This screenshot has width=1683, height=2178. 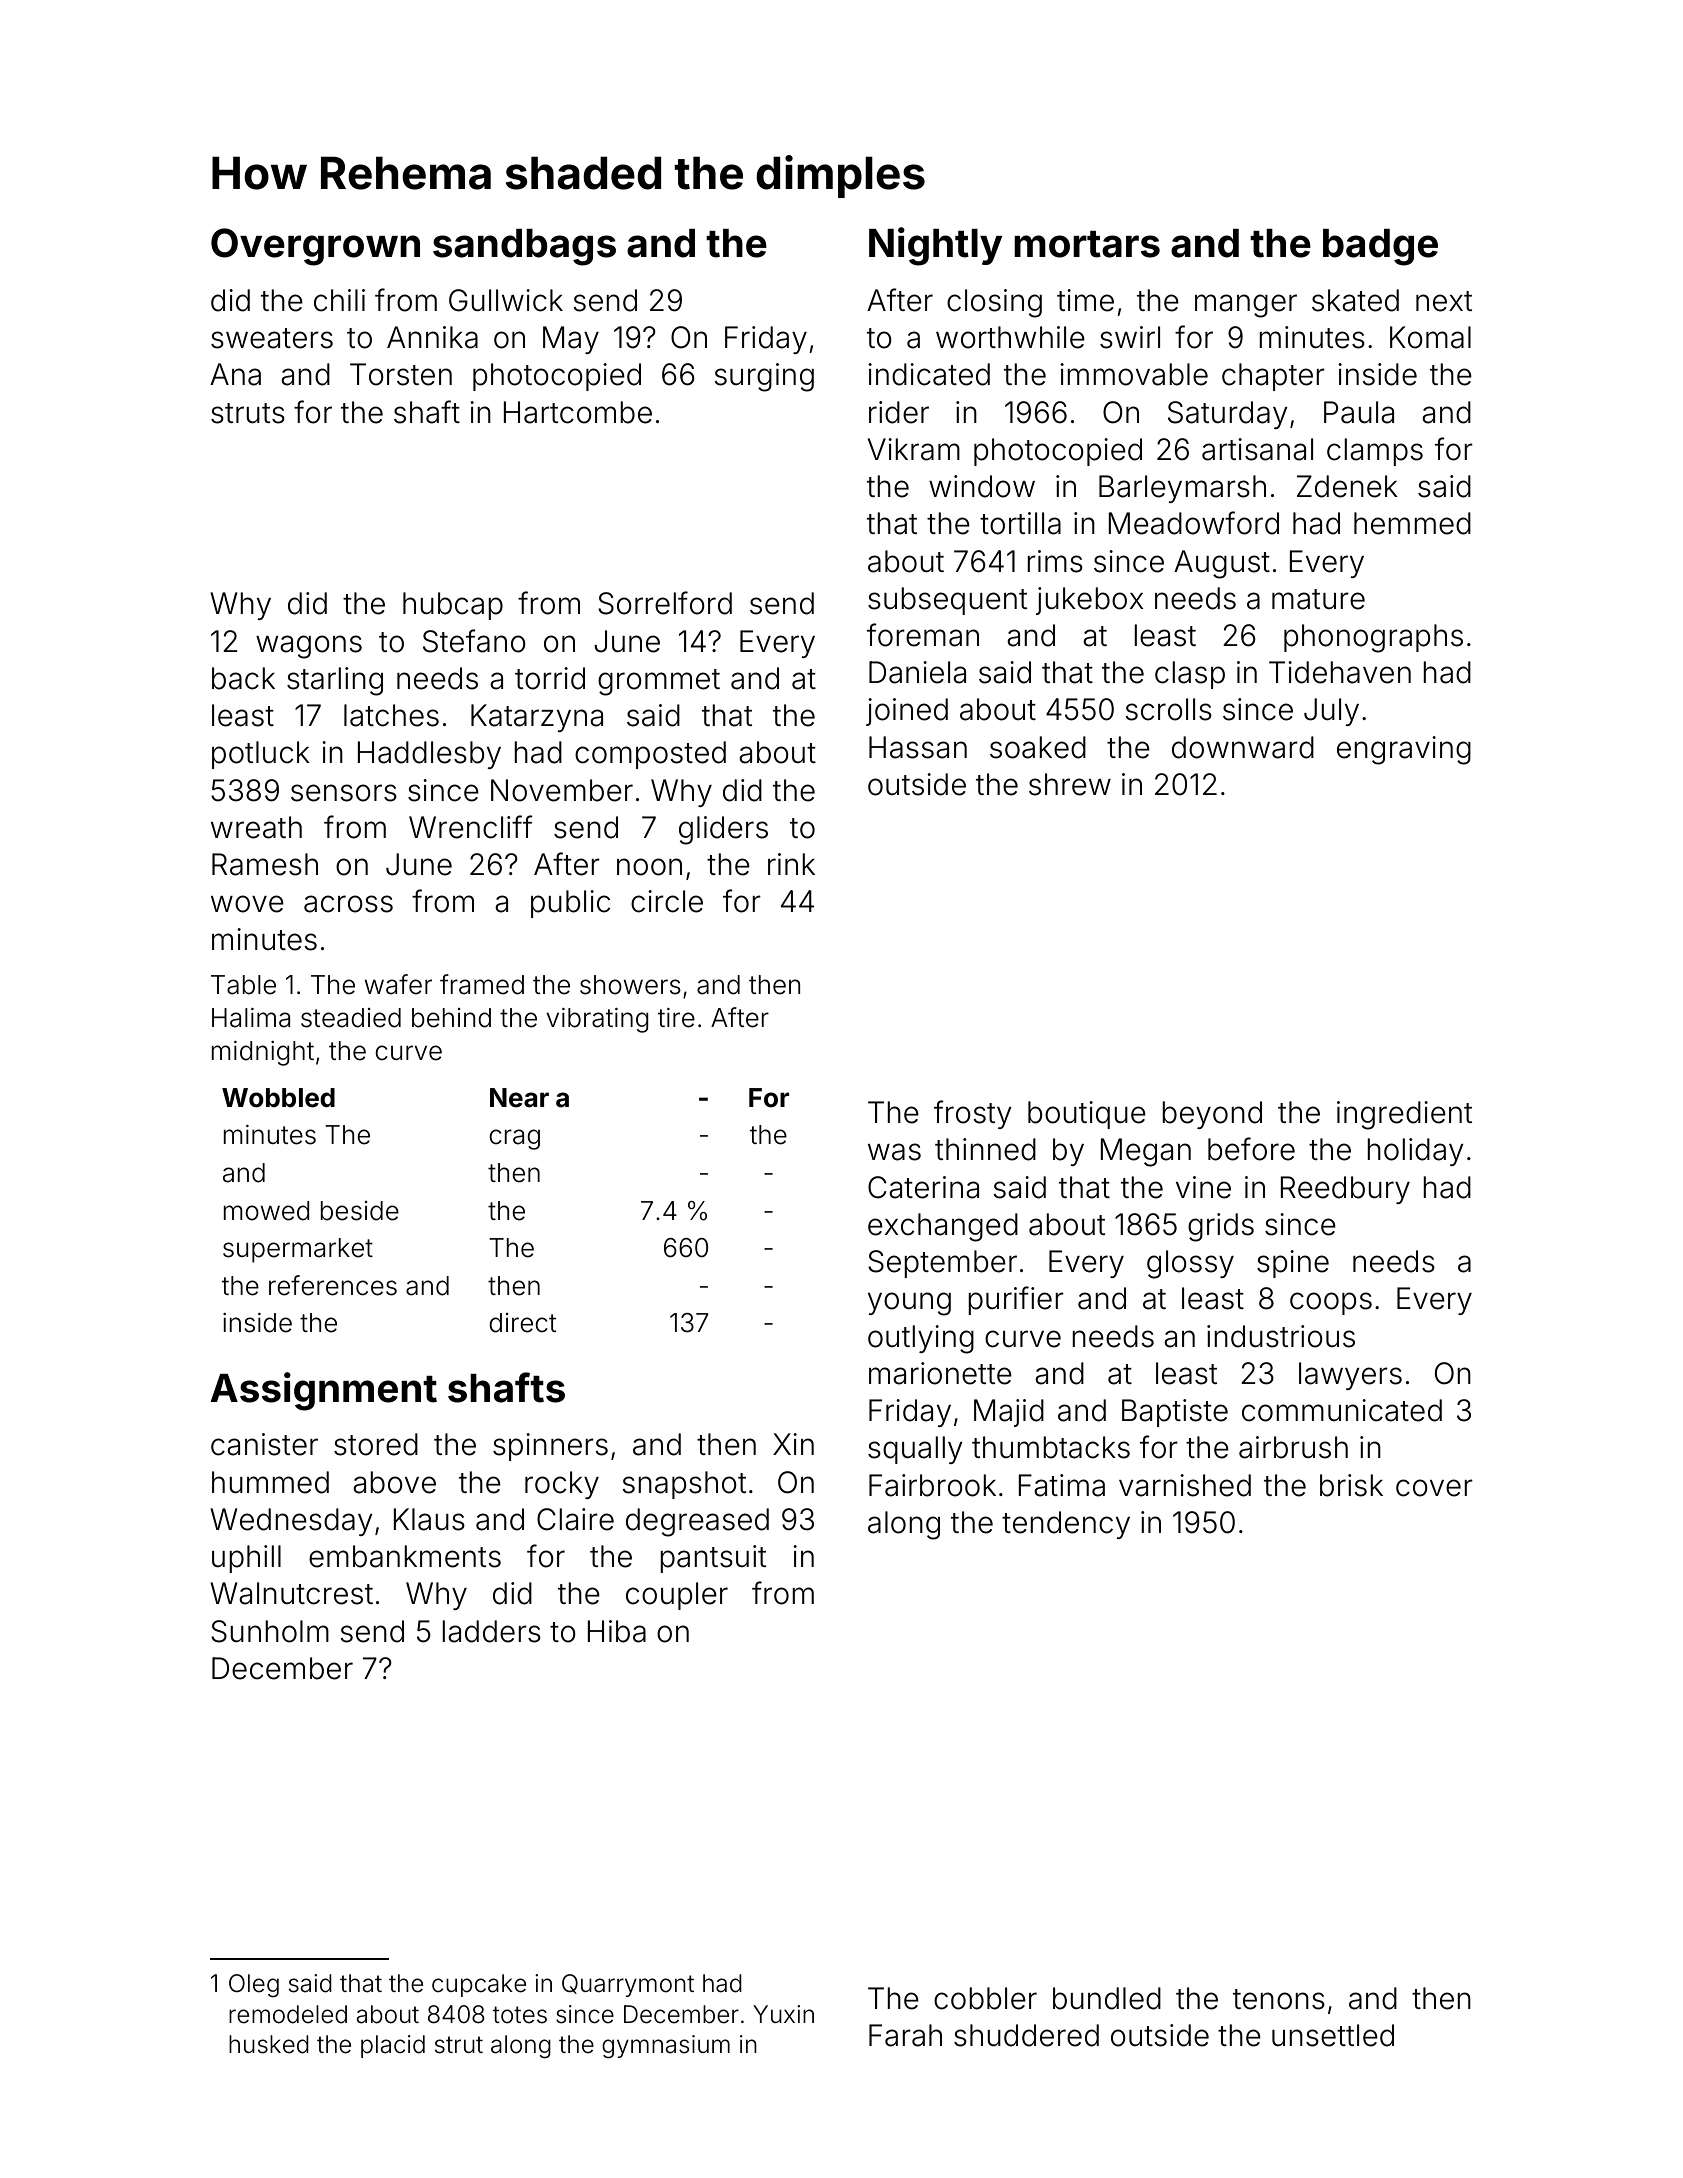 I want to click on shuddered, so click(x=1026, y=2035).
